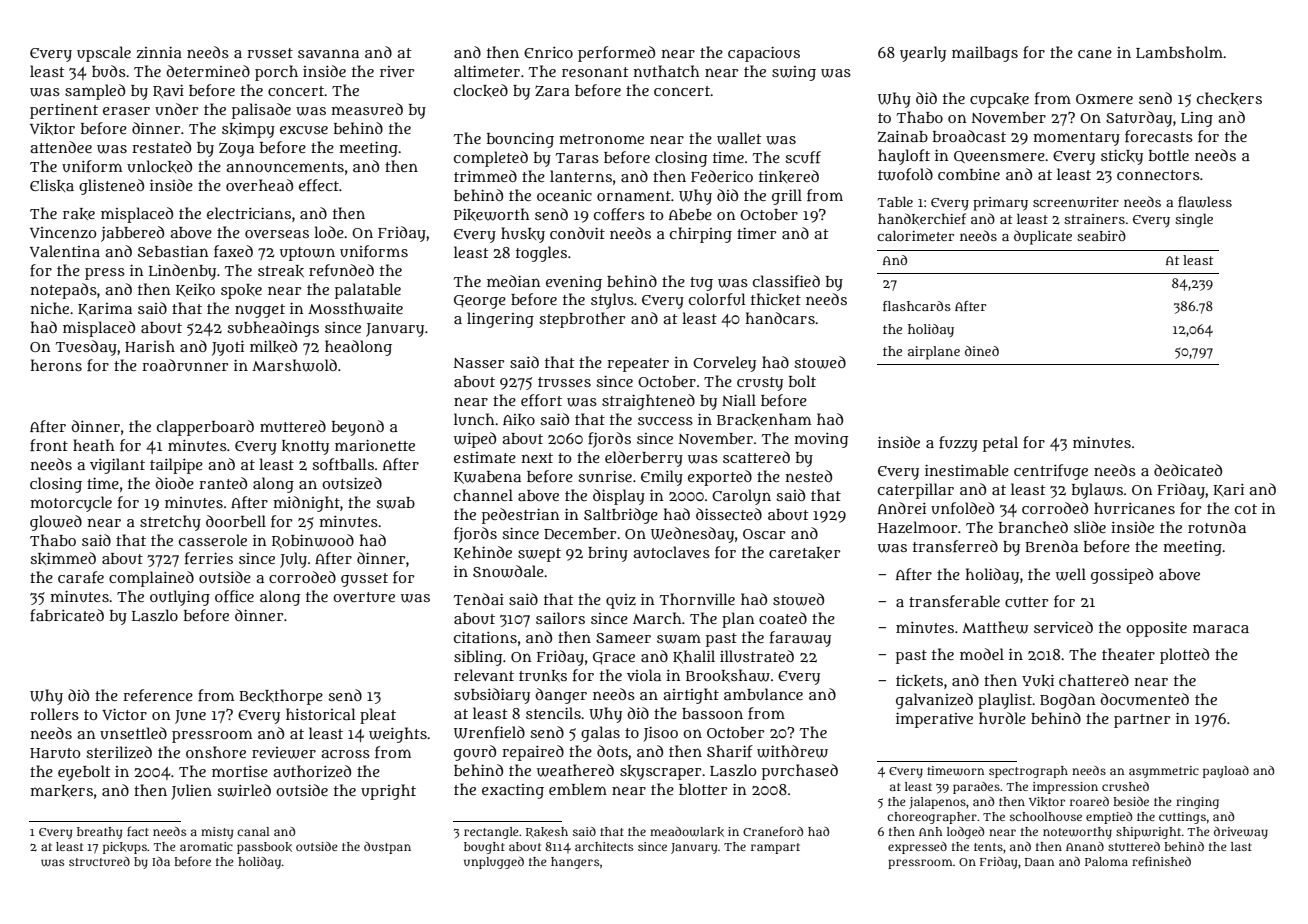  Describe the element at coordinates (352, 483) in the screenshot. I see `outsized` at that location.
